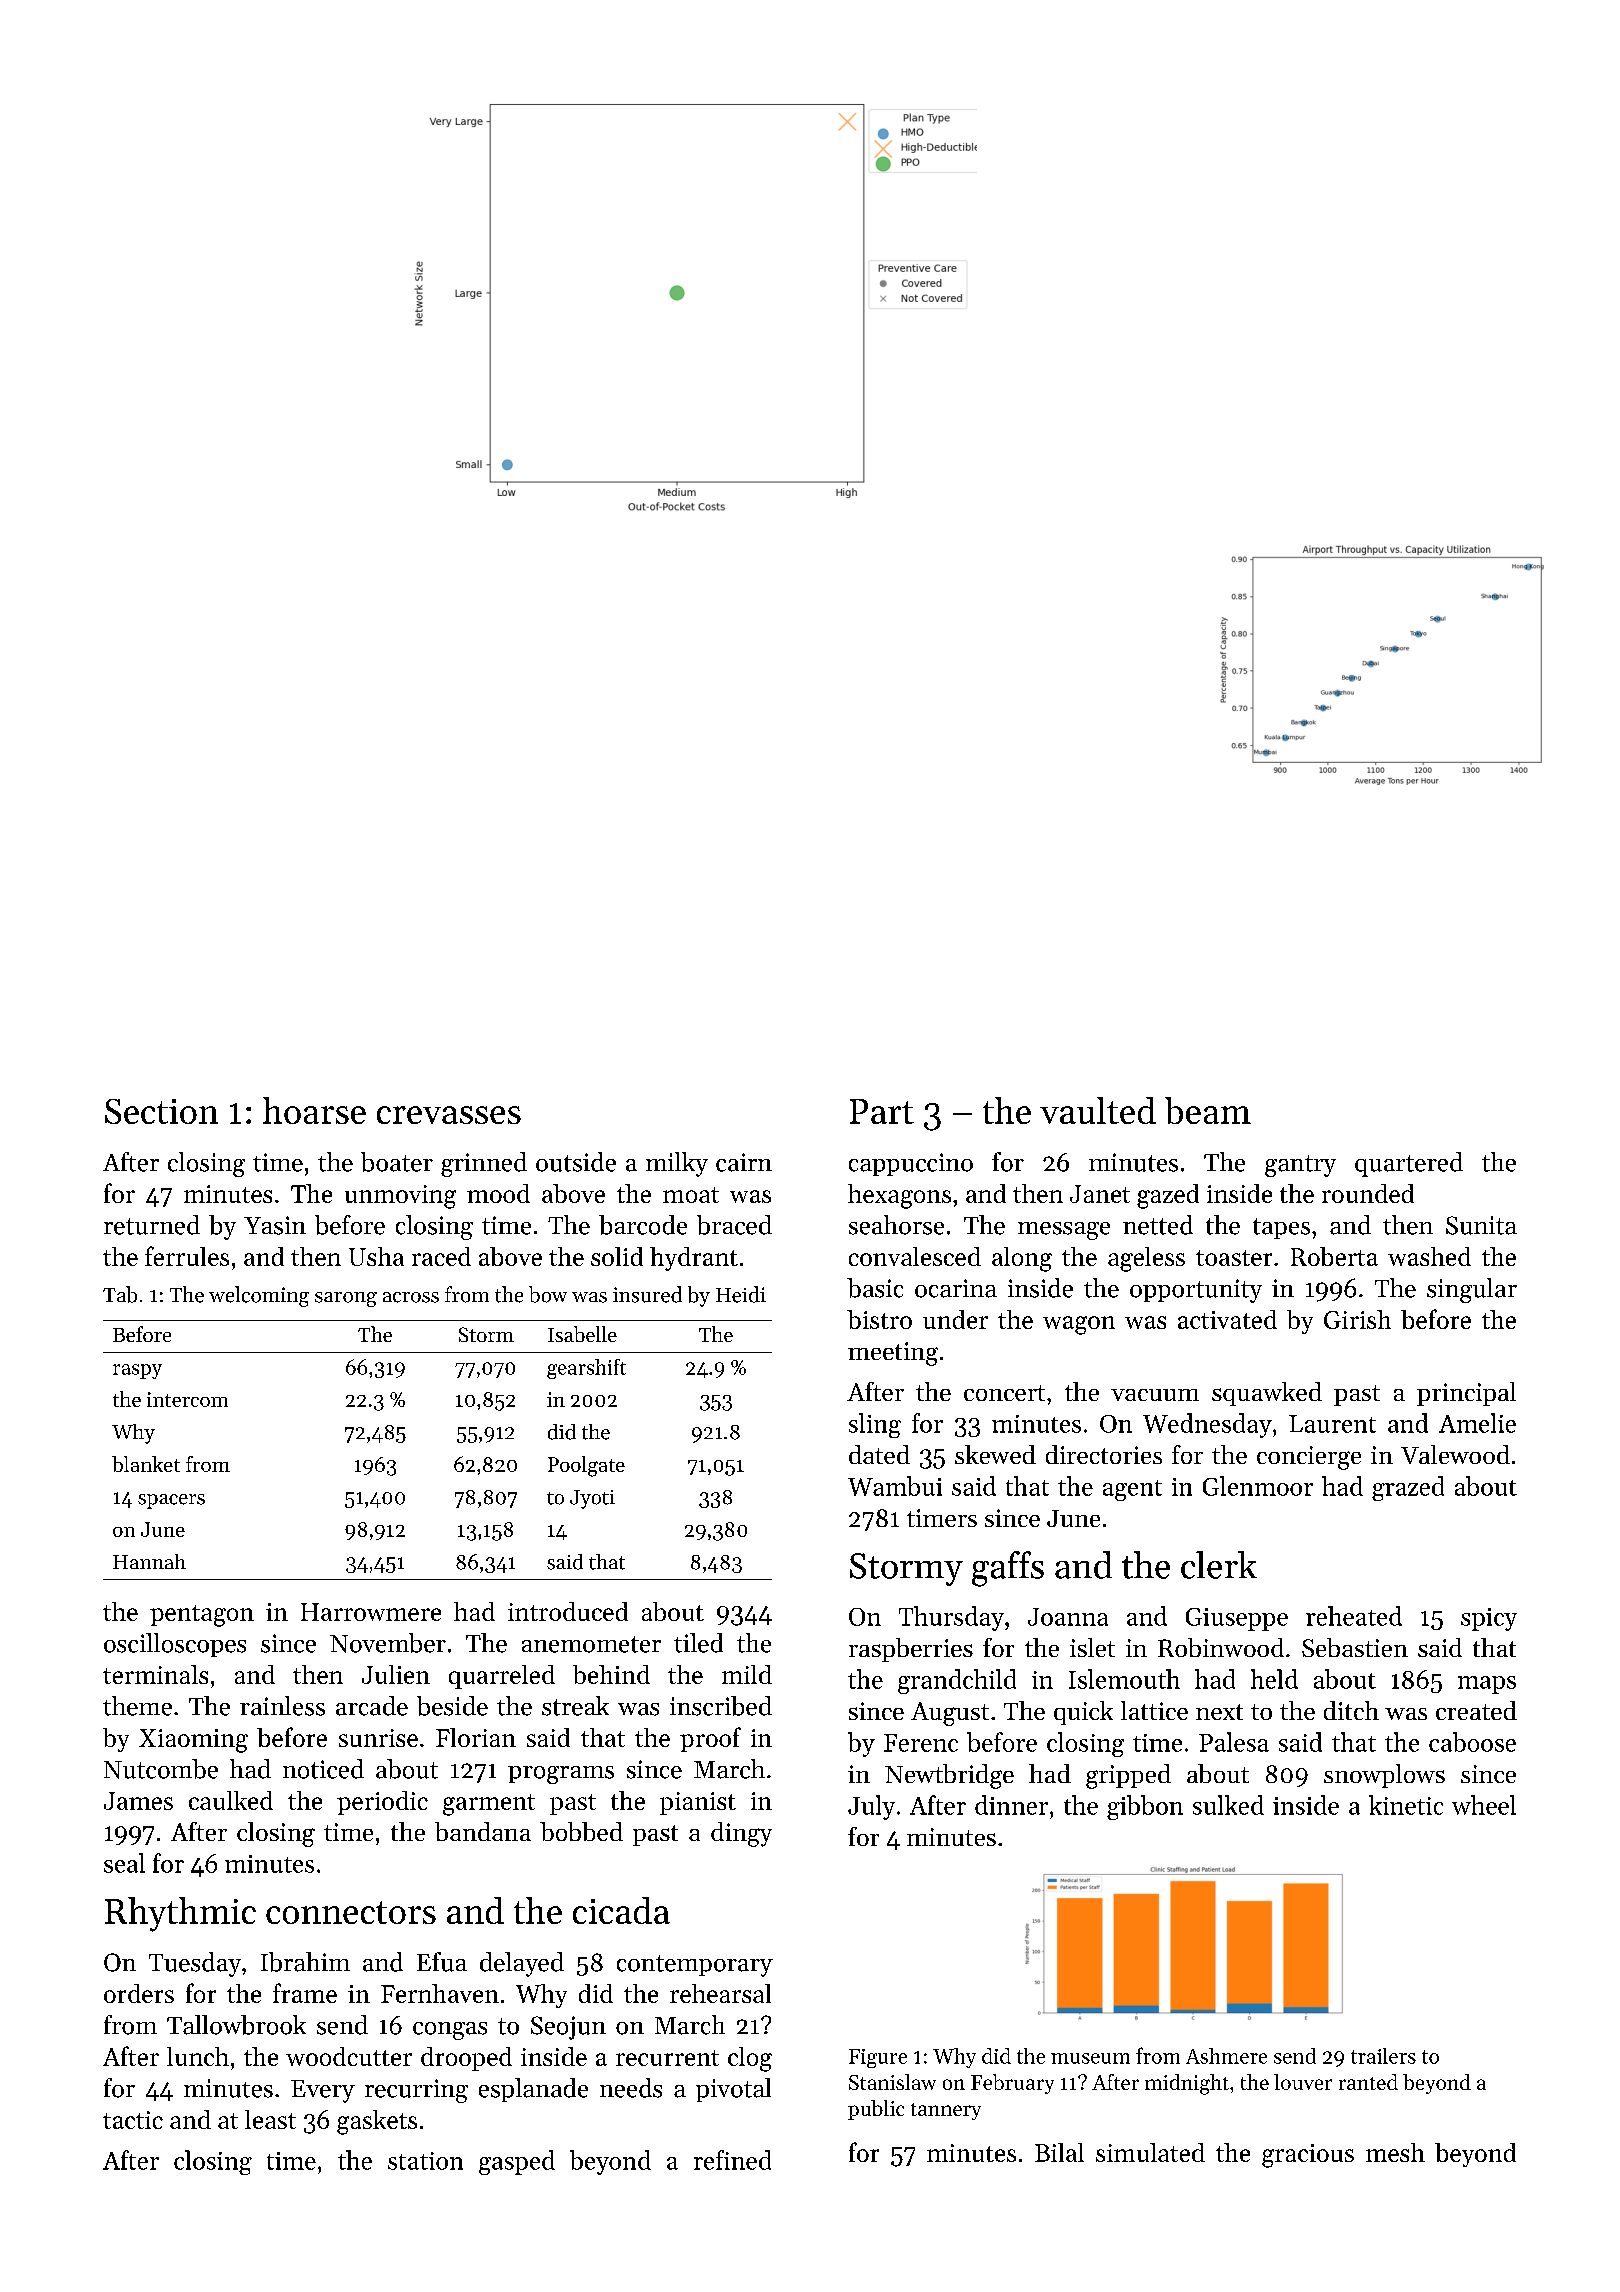 The width and height of the page is (1620, 2292). Describe the element at coordinates (1150, 2152) in the page. I see `simulated` at that location.
